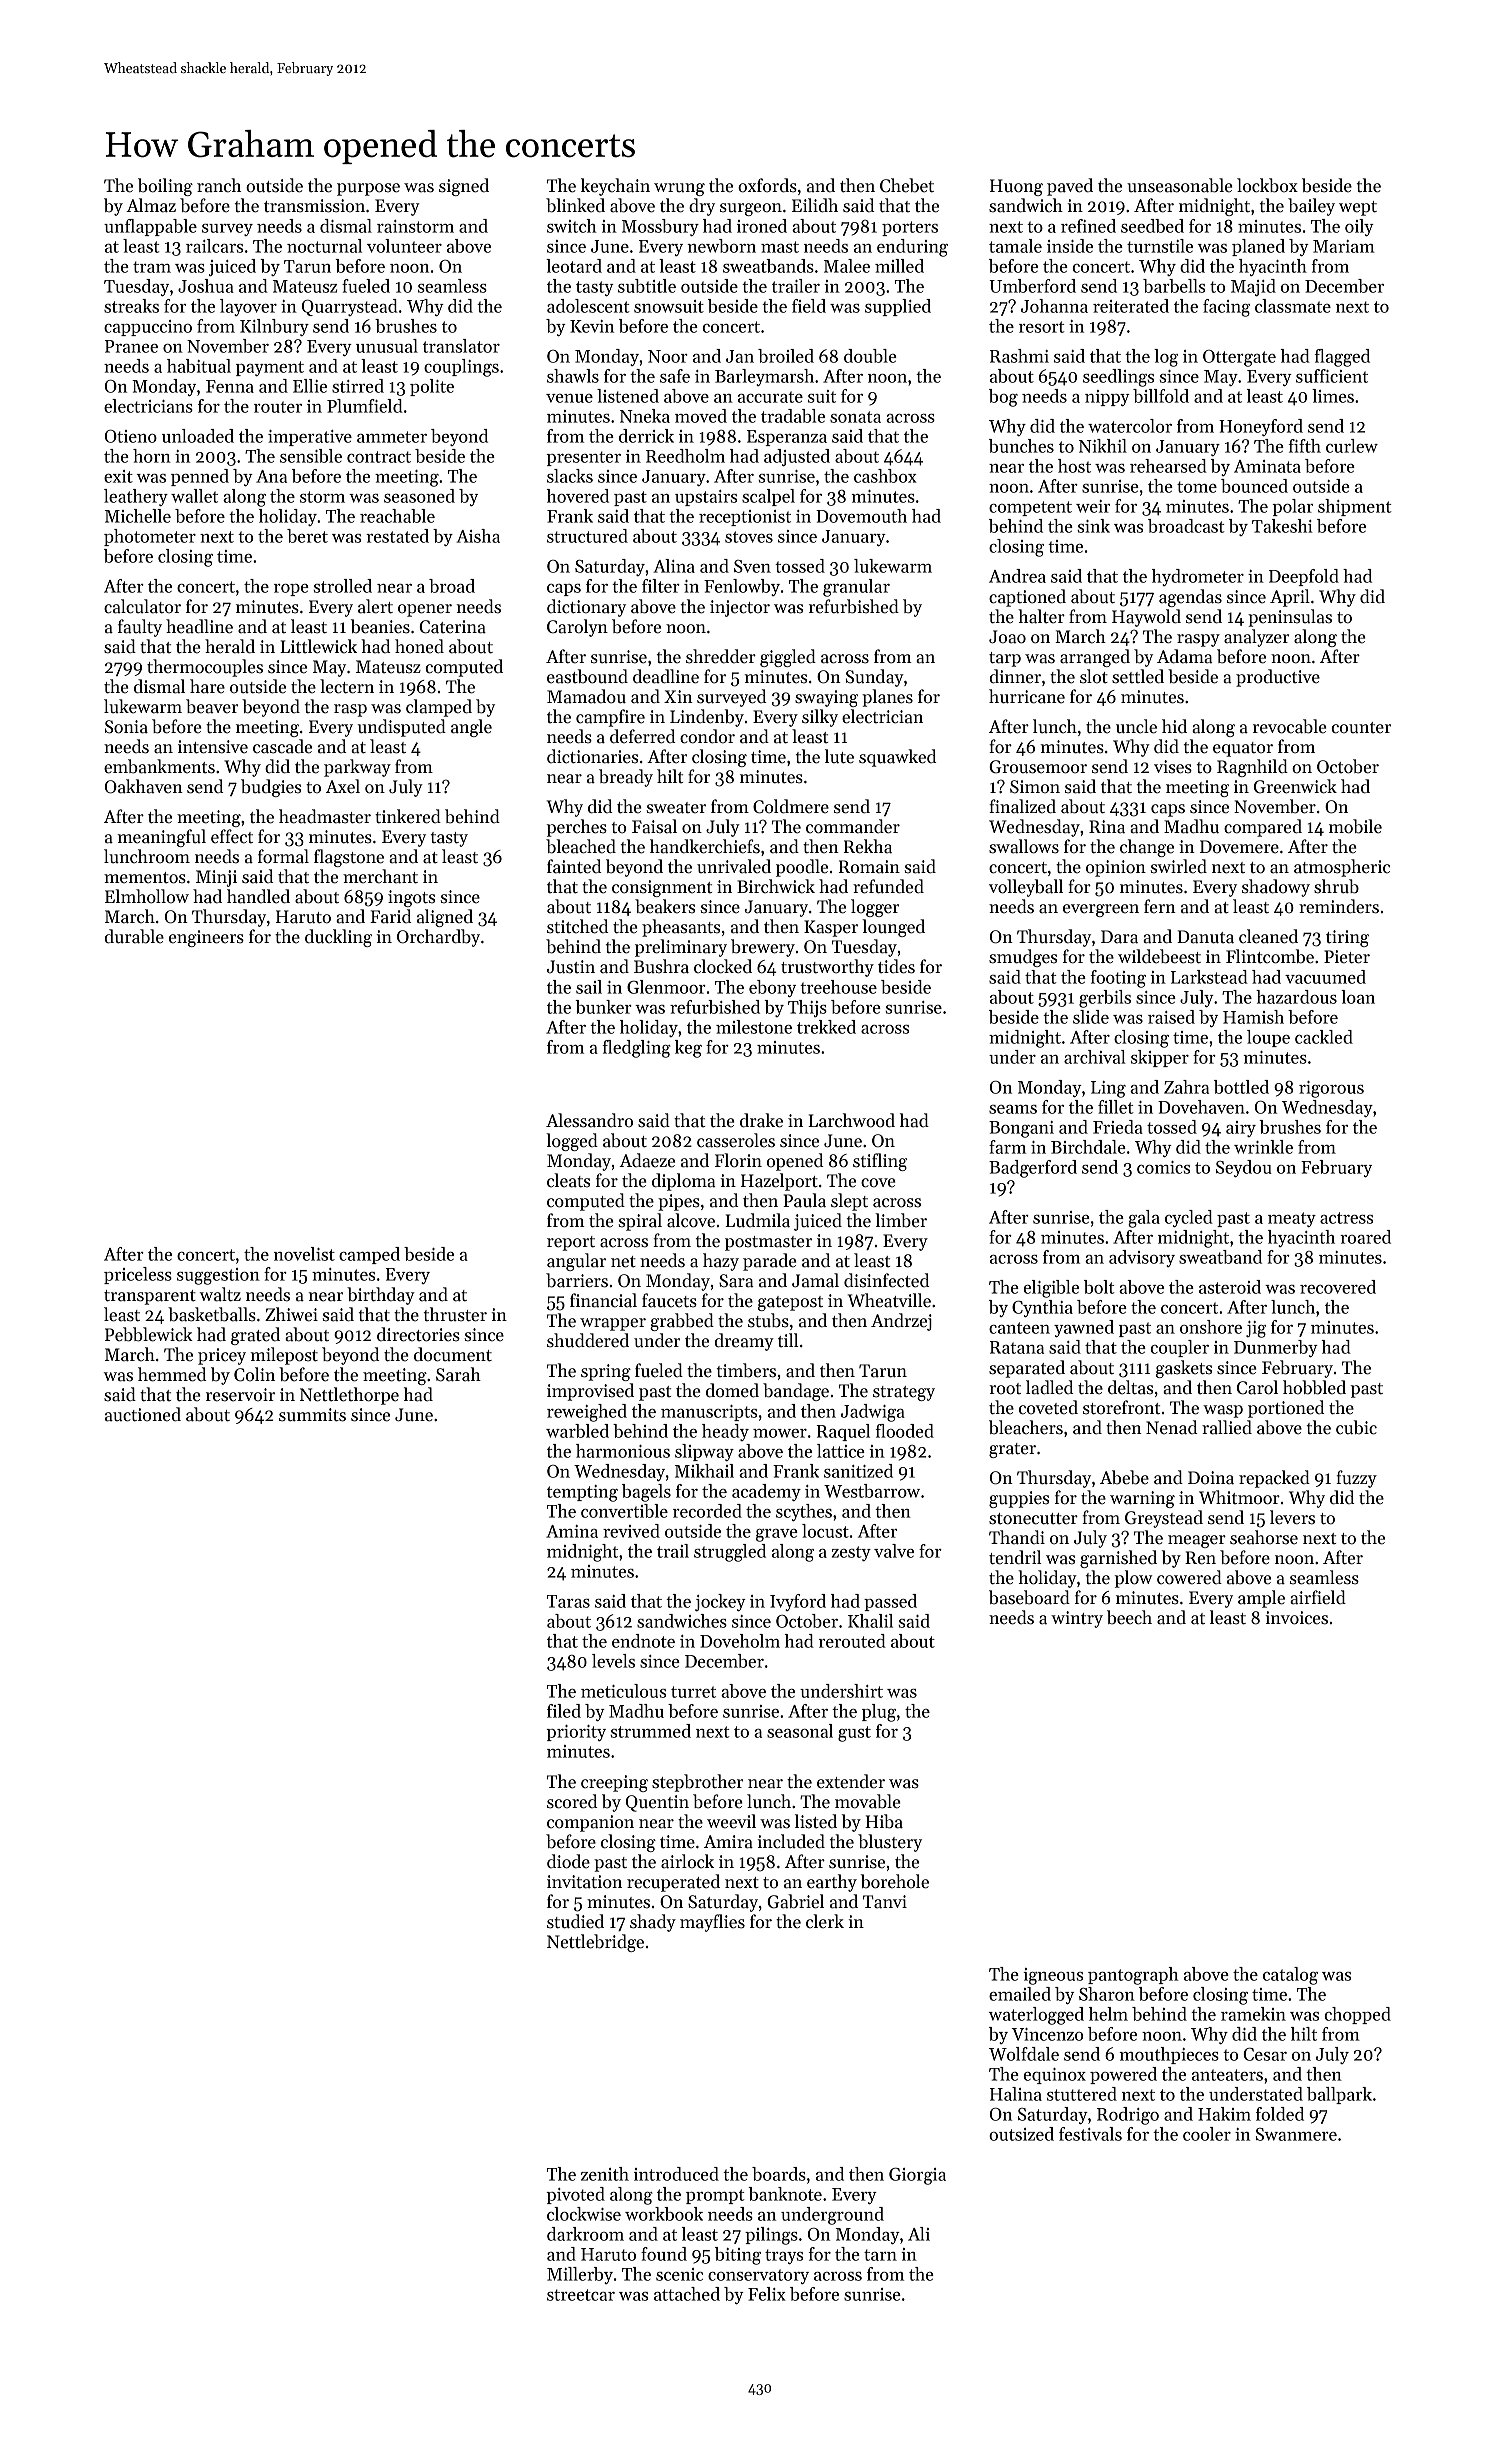 The width and height of the page is (1496, 2464). I want to click on pivoted, so click(575, 2195).
